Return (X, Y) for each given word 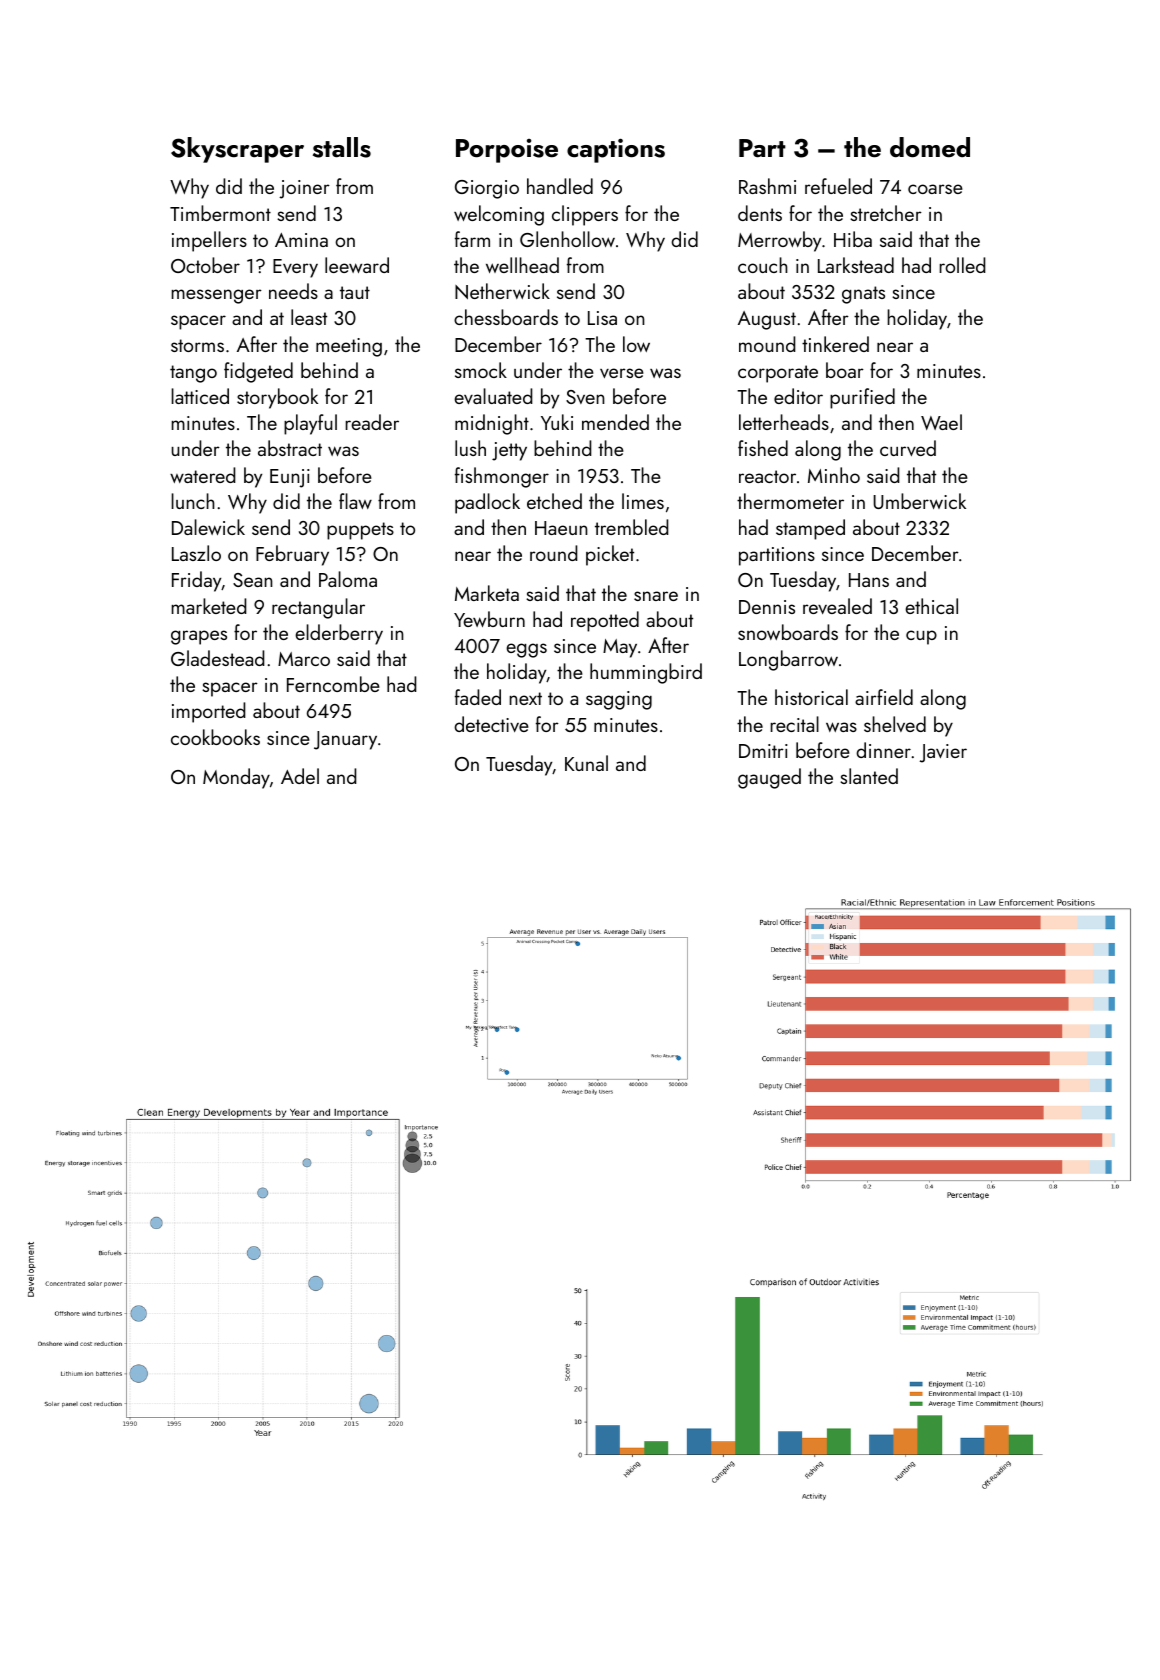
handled (560, 186)
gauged (769, 778)
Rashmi (767, 186)
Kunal (586, 763)
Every (295, 268)
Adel (300, 776)
